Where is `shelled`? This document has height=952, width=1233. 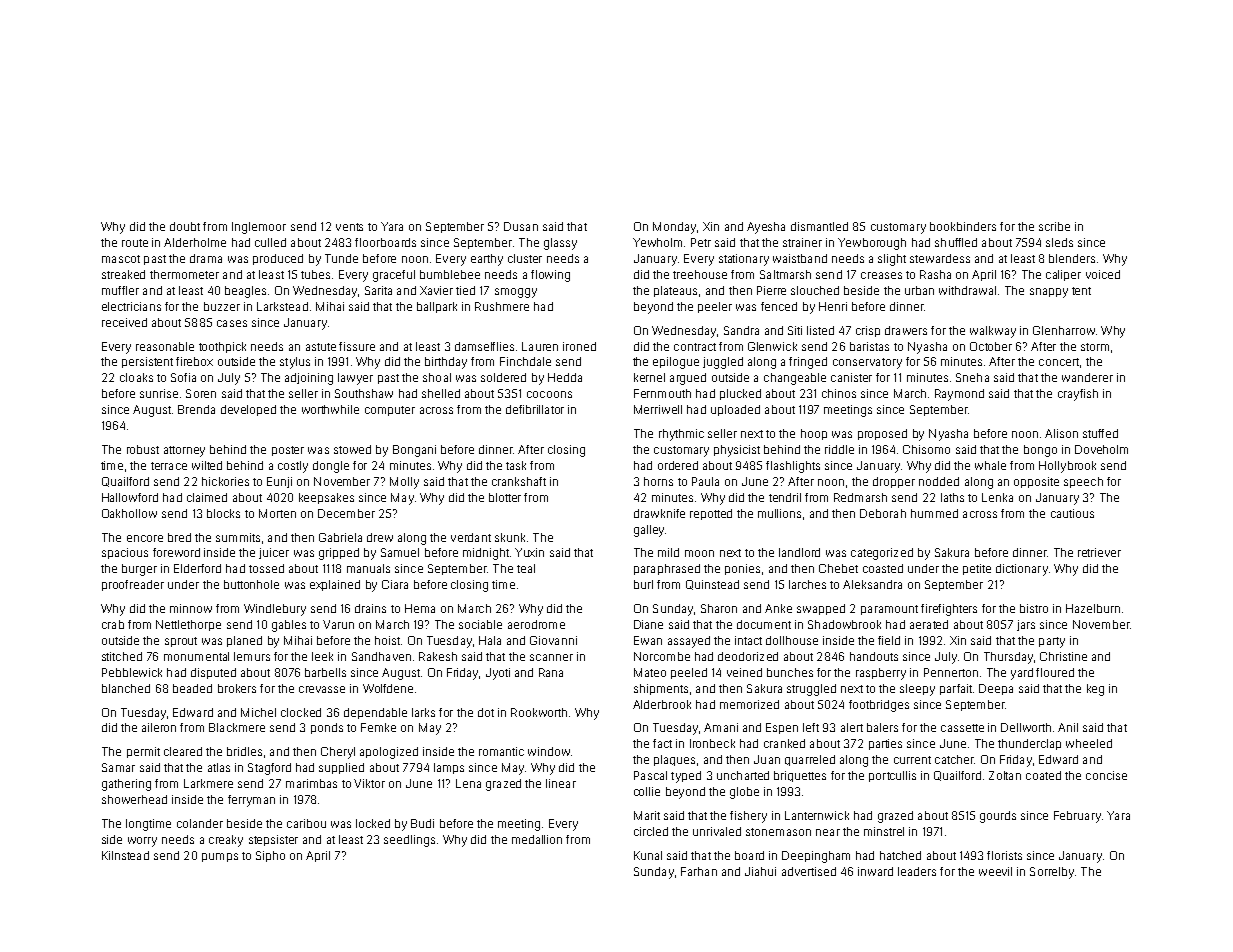
shelled is located at coordinates (441, 393).
